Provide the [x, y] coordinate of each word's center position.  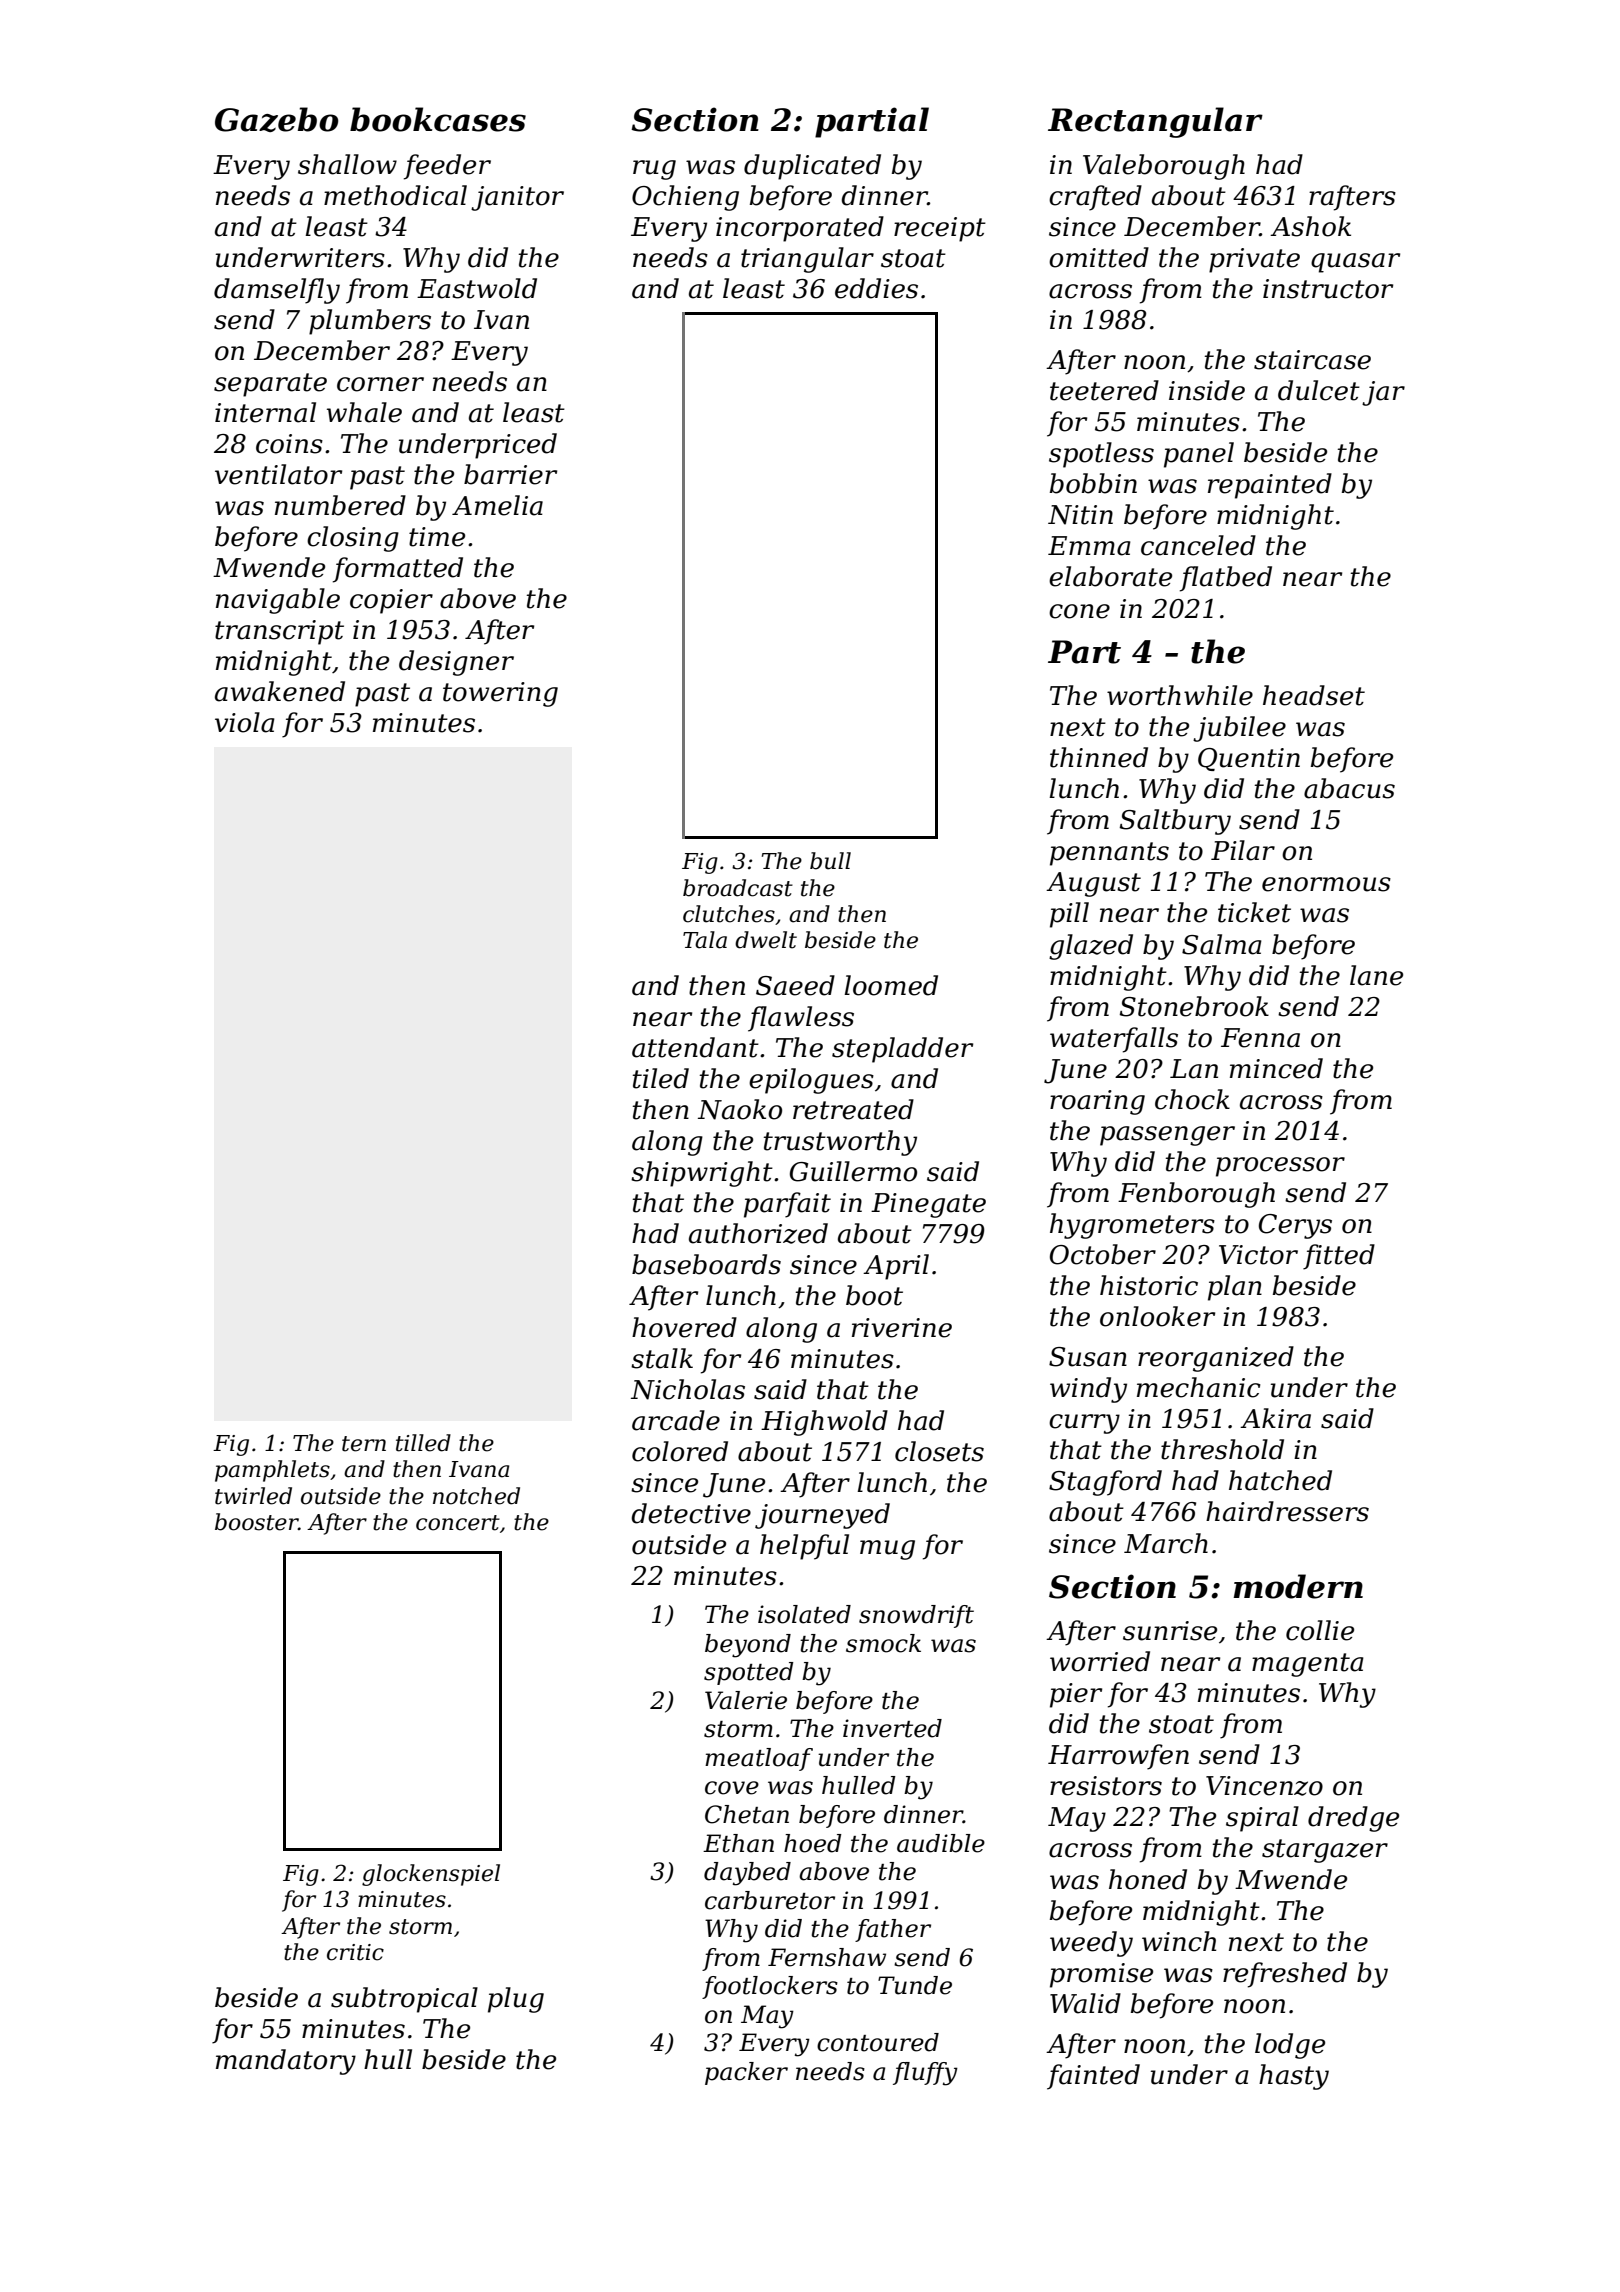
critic [355, 1952]
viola [245, 722]
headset [1314, 695]
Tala [705, 940]
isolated [804, 1614]
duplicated [812, 167]
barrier [510, 474]
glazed [1091, 947]
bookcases [438, 119]
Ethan [738, 1843]
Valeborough [1164, 167]
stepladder [902, 1050]
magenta [1308, 1665]
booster [256, 1522]
